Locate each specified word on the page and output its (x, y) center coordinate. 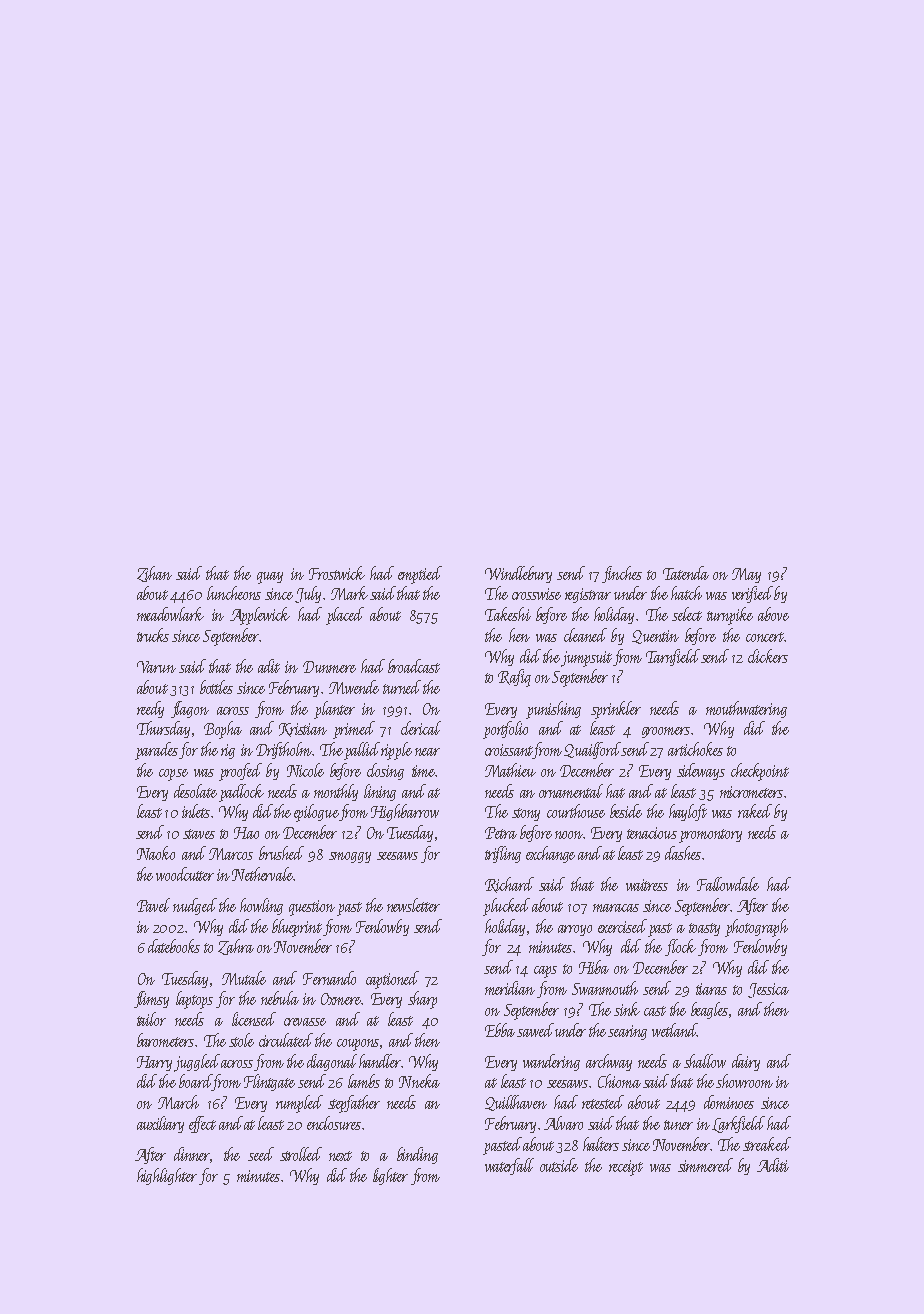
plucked (506, 907)
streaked (767, 1144)
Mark (349, 593)
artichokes (695, 749)
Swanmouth (605, 988)
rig (228, 751)
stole (241, 1040)
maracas (616, 908)
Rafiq (514, 678)
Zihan (154, 574)
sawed (535, 1030)
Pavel (153, 905)
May (746, 575)
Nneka (419, 1081)
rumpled (299, 1104)
